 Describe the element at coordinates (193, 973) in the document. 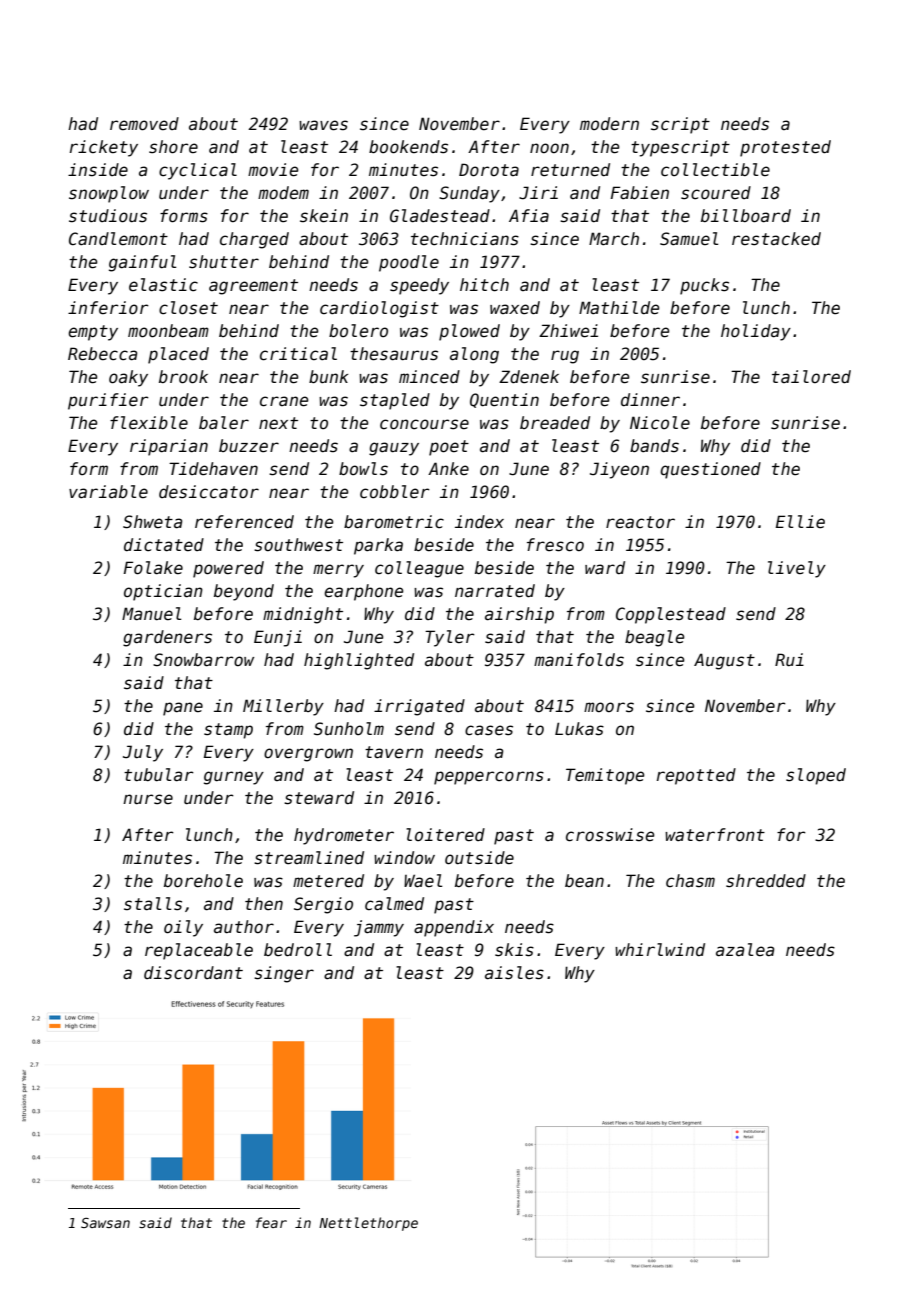

I see `discordant` at that location.
